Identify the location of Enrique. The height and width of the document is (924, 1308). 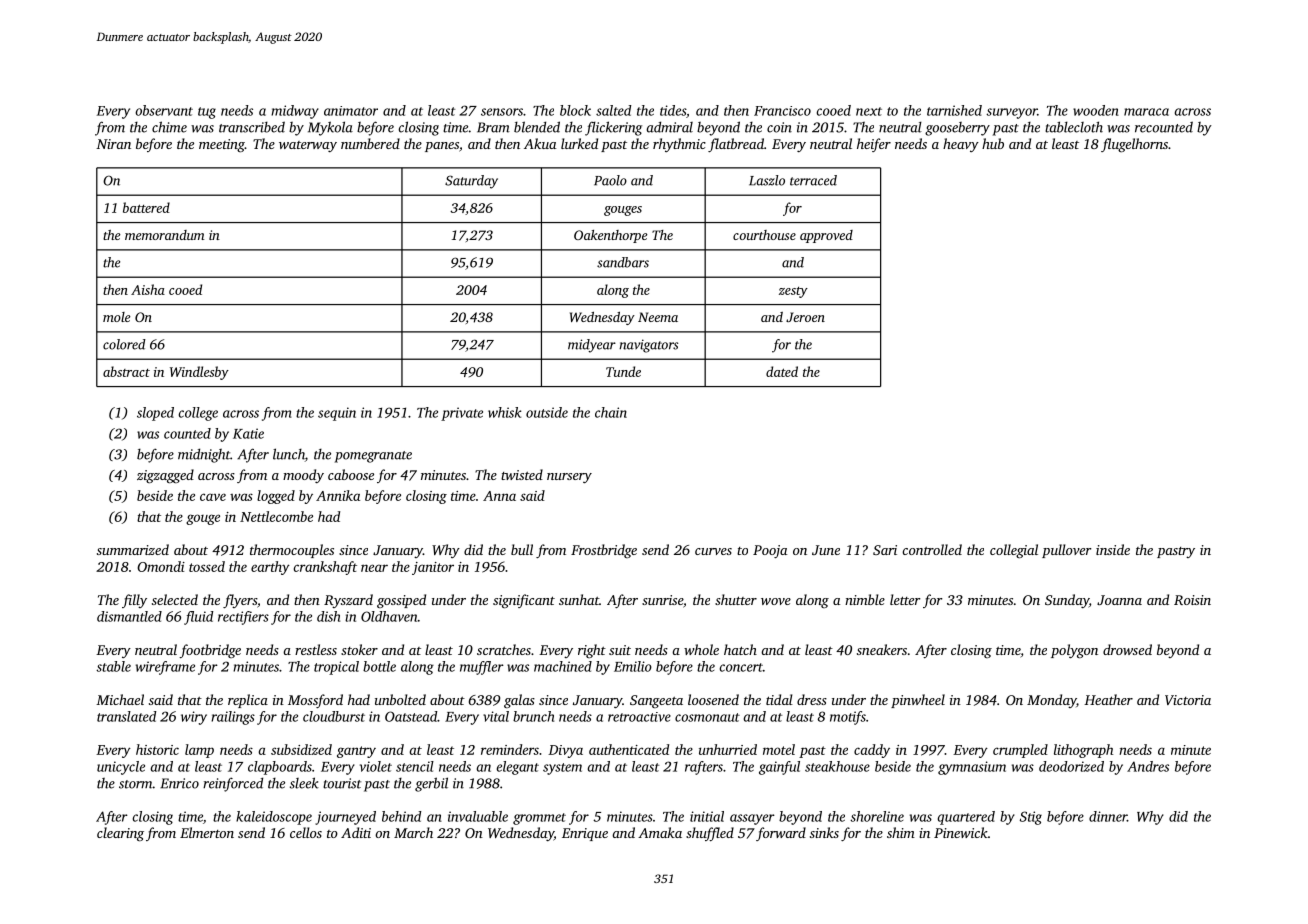
(585, 834).
